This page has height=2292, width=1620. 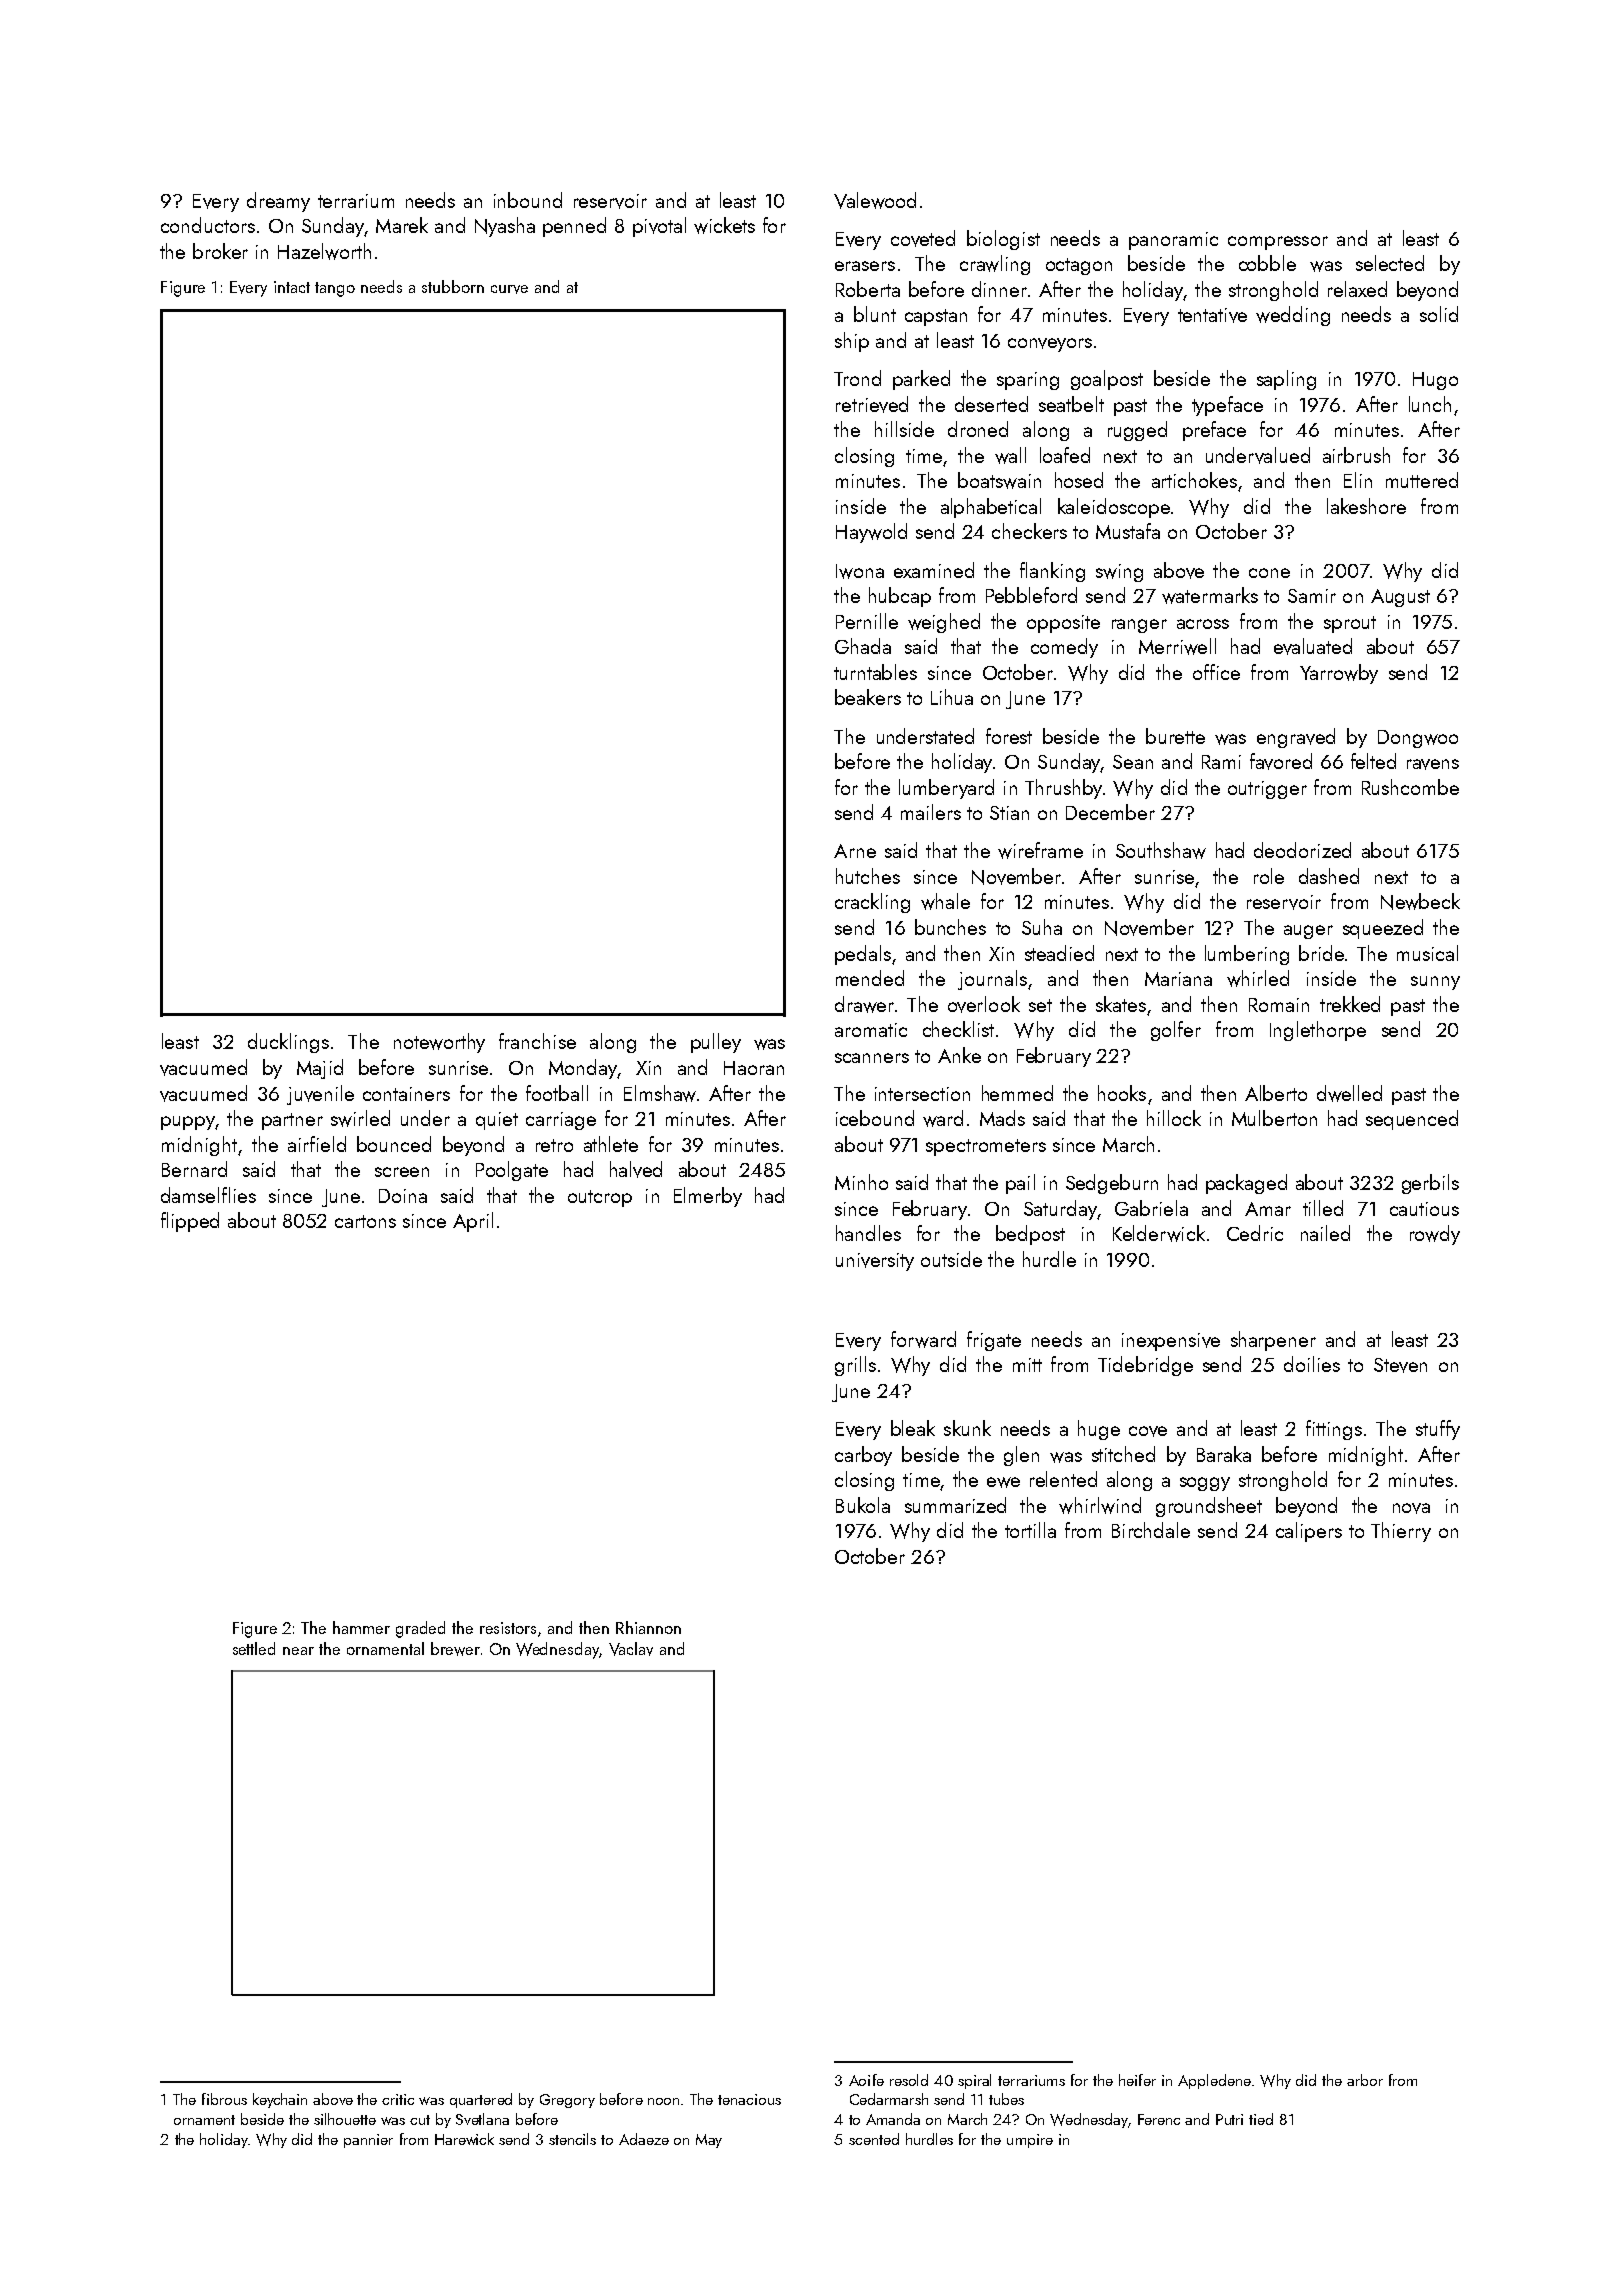 I want to click on erasers, so click(x=865, y=266).
